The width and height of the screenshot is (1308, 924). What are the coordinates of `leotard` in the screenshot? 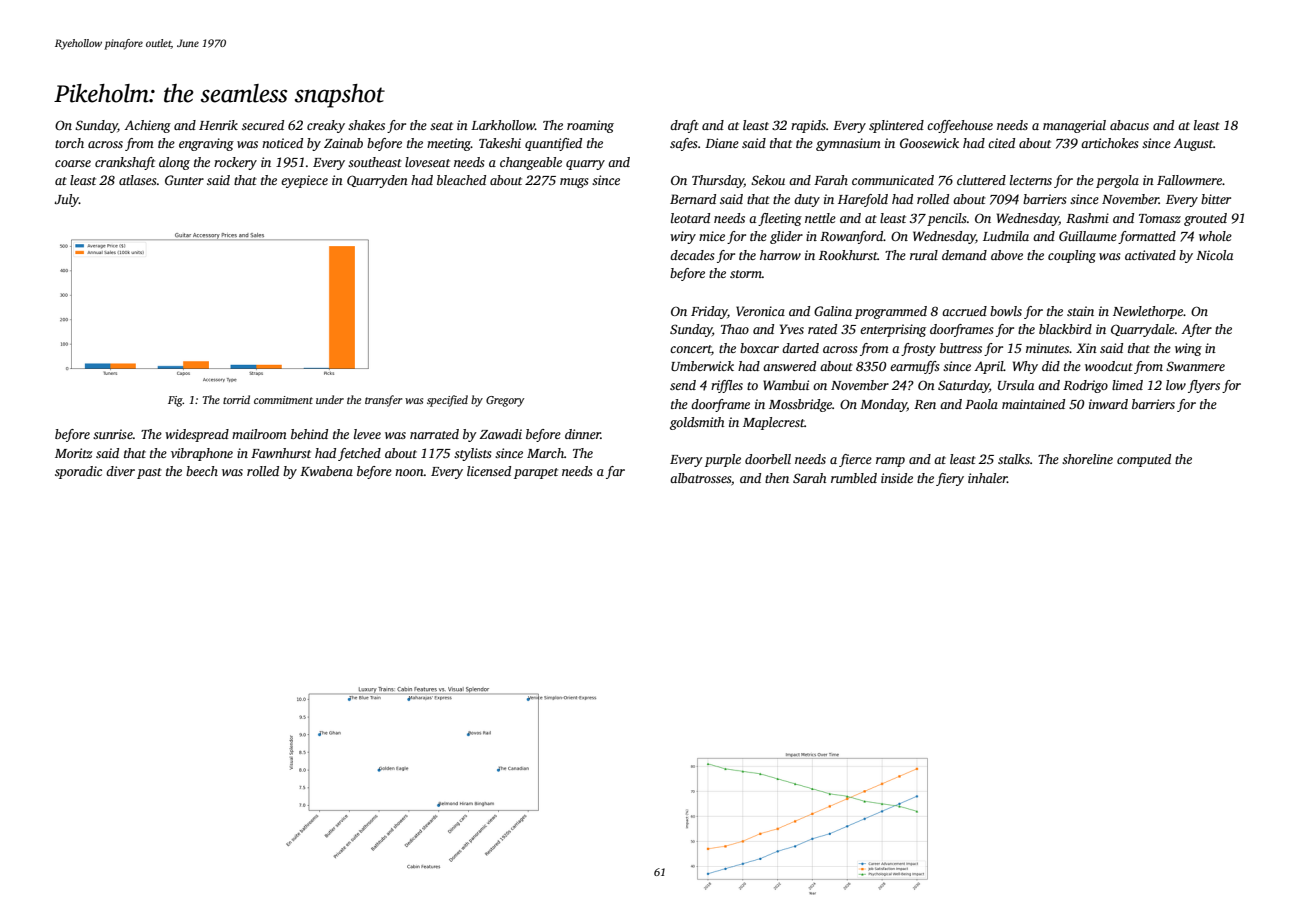 It's located at (690, 218).
